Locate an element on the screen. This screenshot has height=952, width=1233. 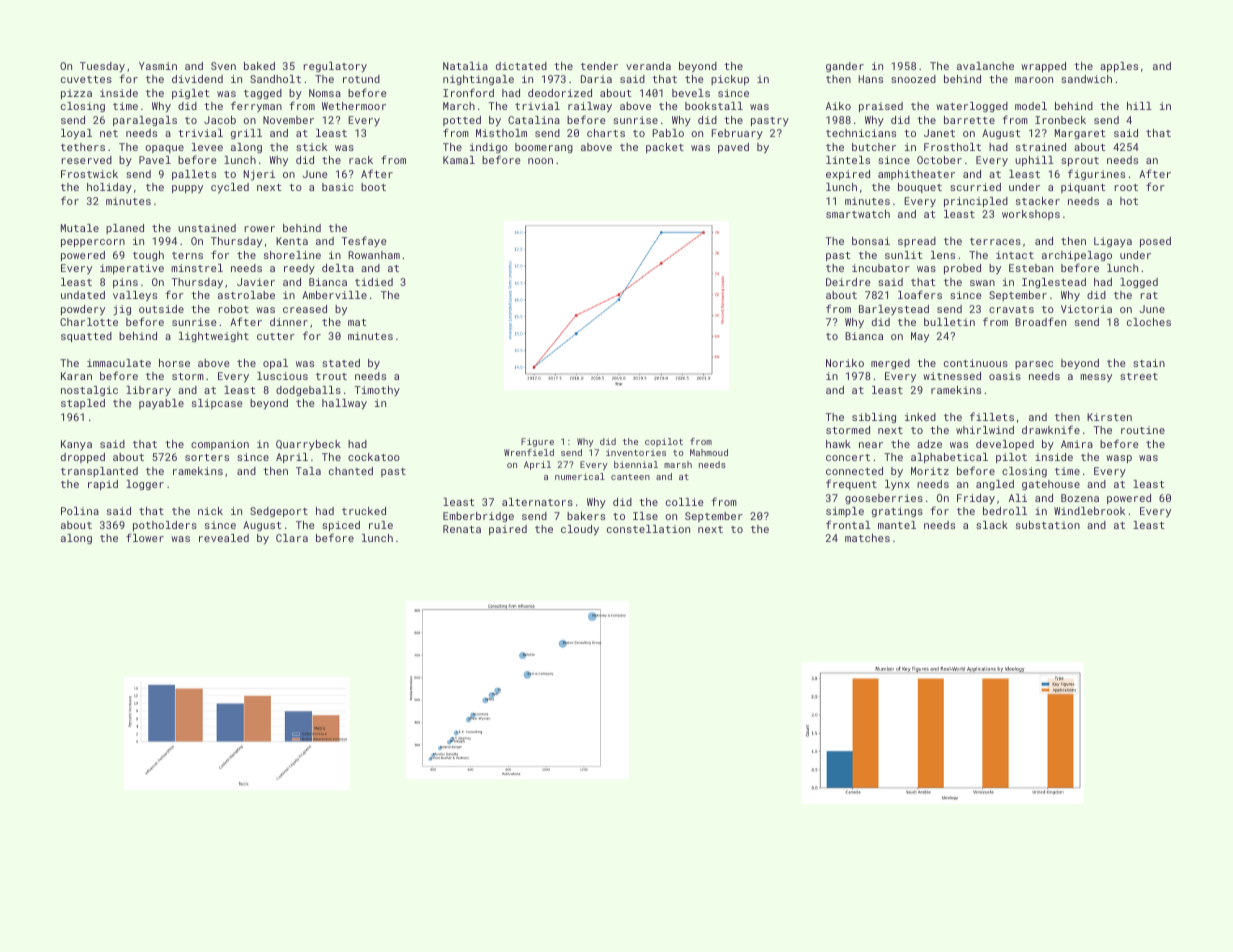
cloches is located at coordinates (1149, 322).
